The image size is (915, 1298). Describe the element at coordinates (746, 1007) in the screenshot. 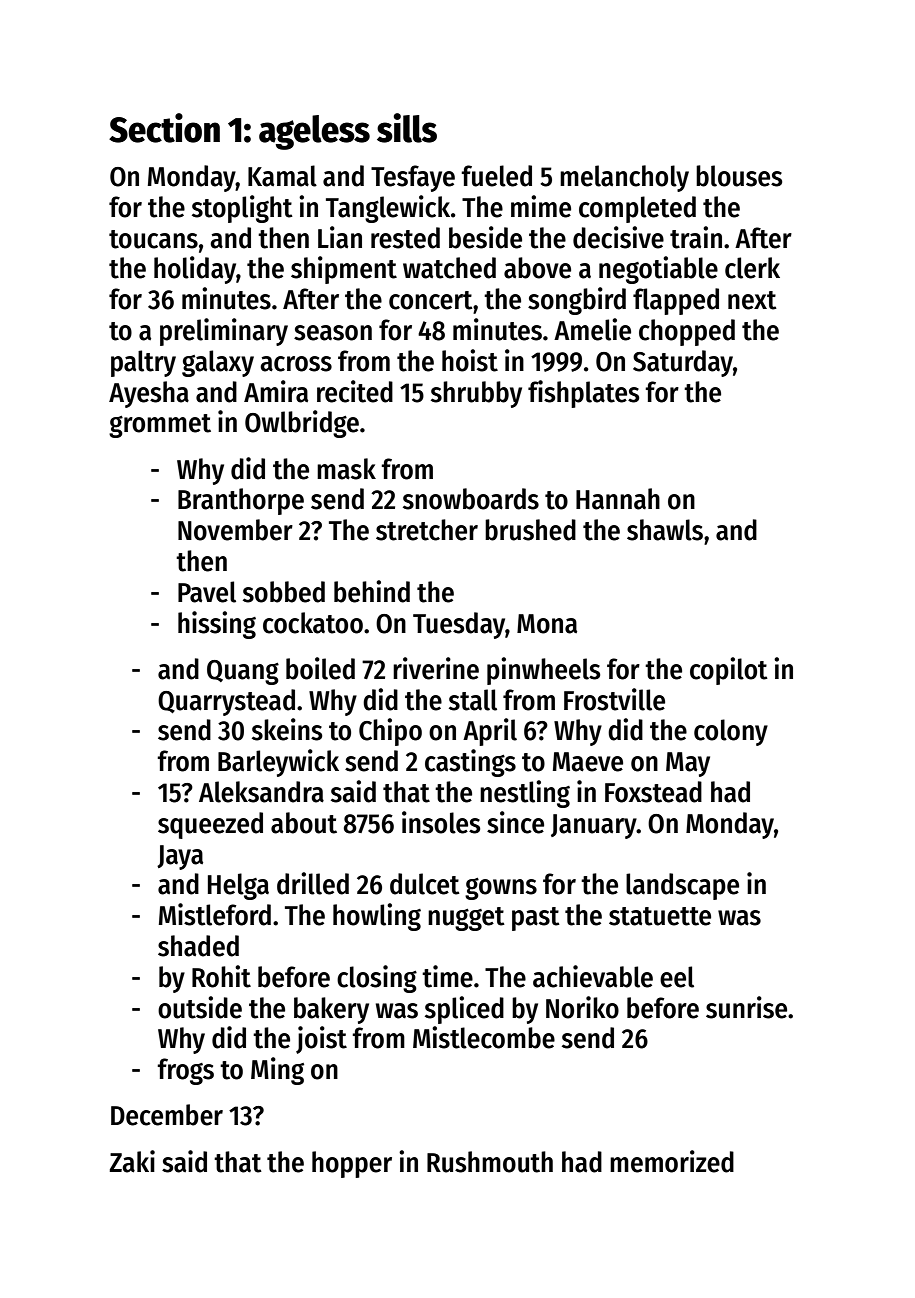

I see `sunrise` at that location.
